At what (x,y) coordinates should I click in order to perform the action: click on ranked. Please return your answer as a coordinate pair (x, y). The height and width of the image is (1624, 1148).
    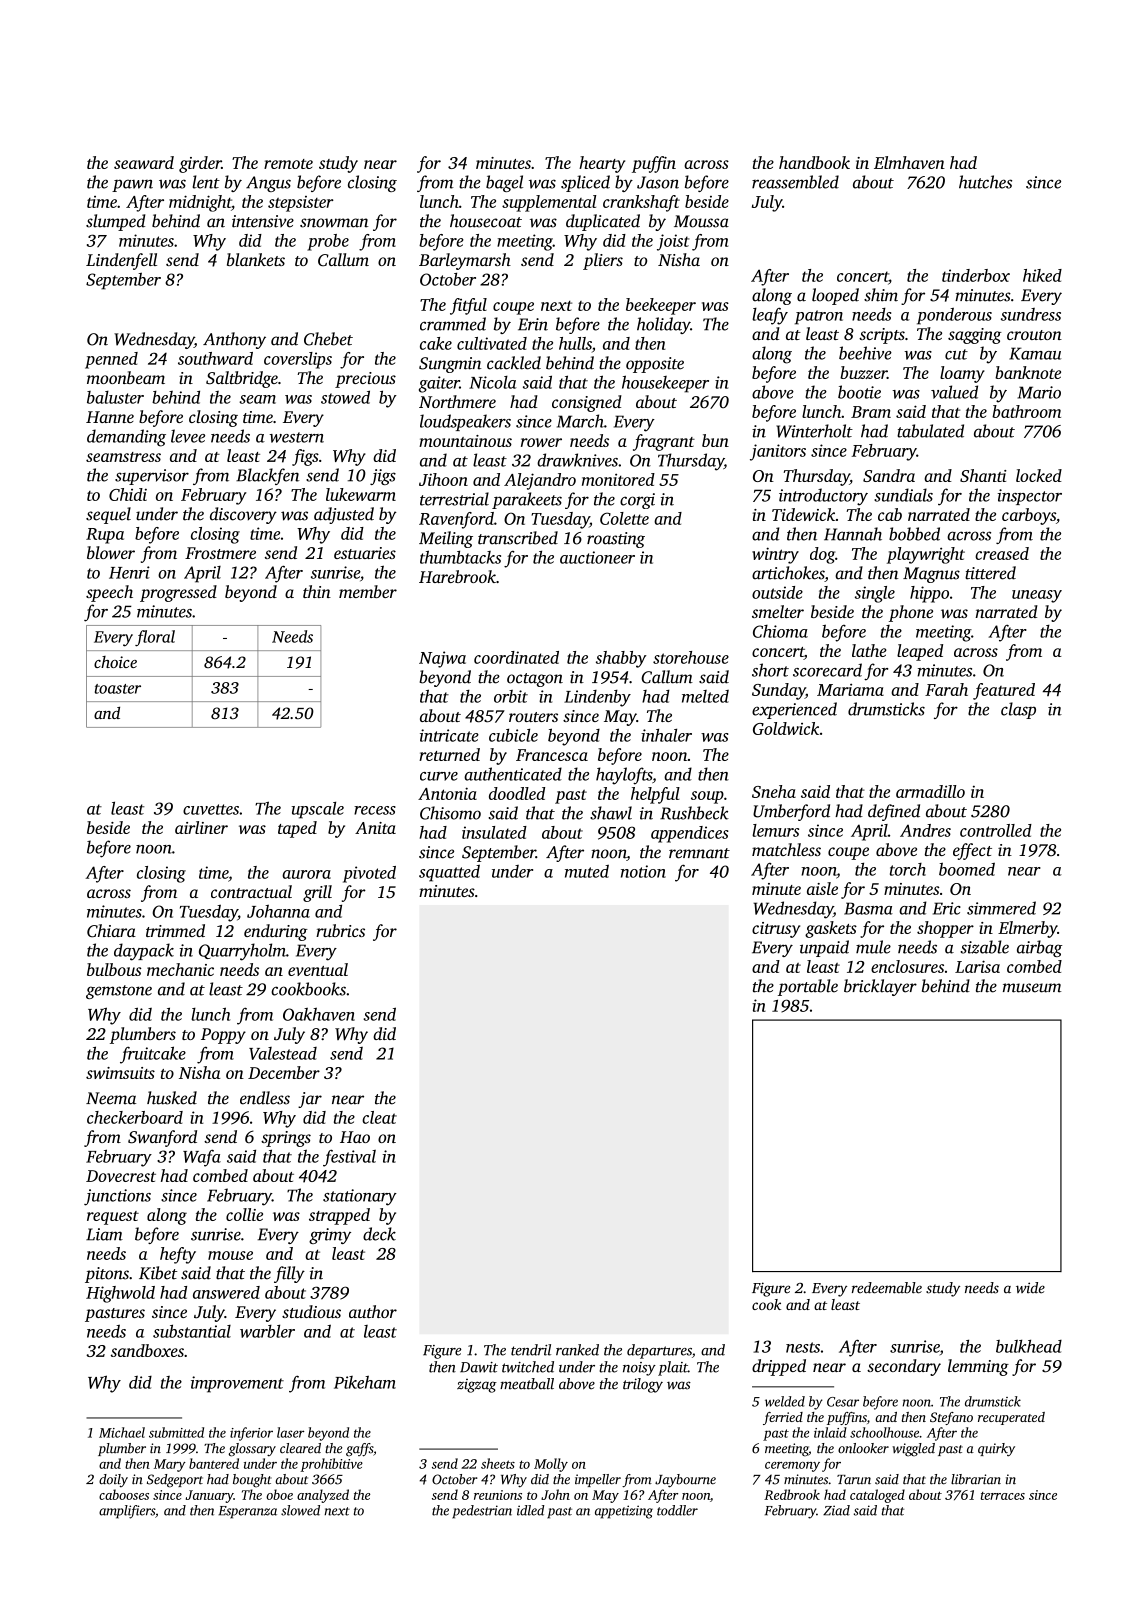
    Looking at the image, I should click on (577, 1350).
